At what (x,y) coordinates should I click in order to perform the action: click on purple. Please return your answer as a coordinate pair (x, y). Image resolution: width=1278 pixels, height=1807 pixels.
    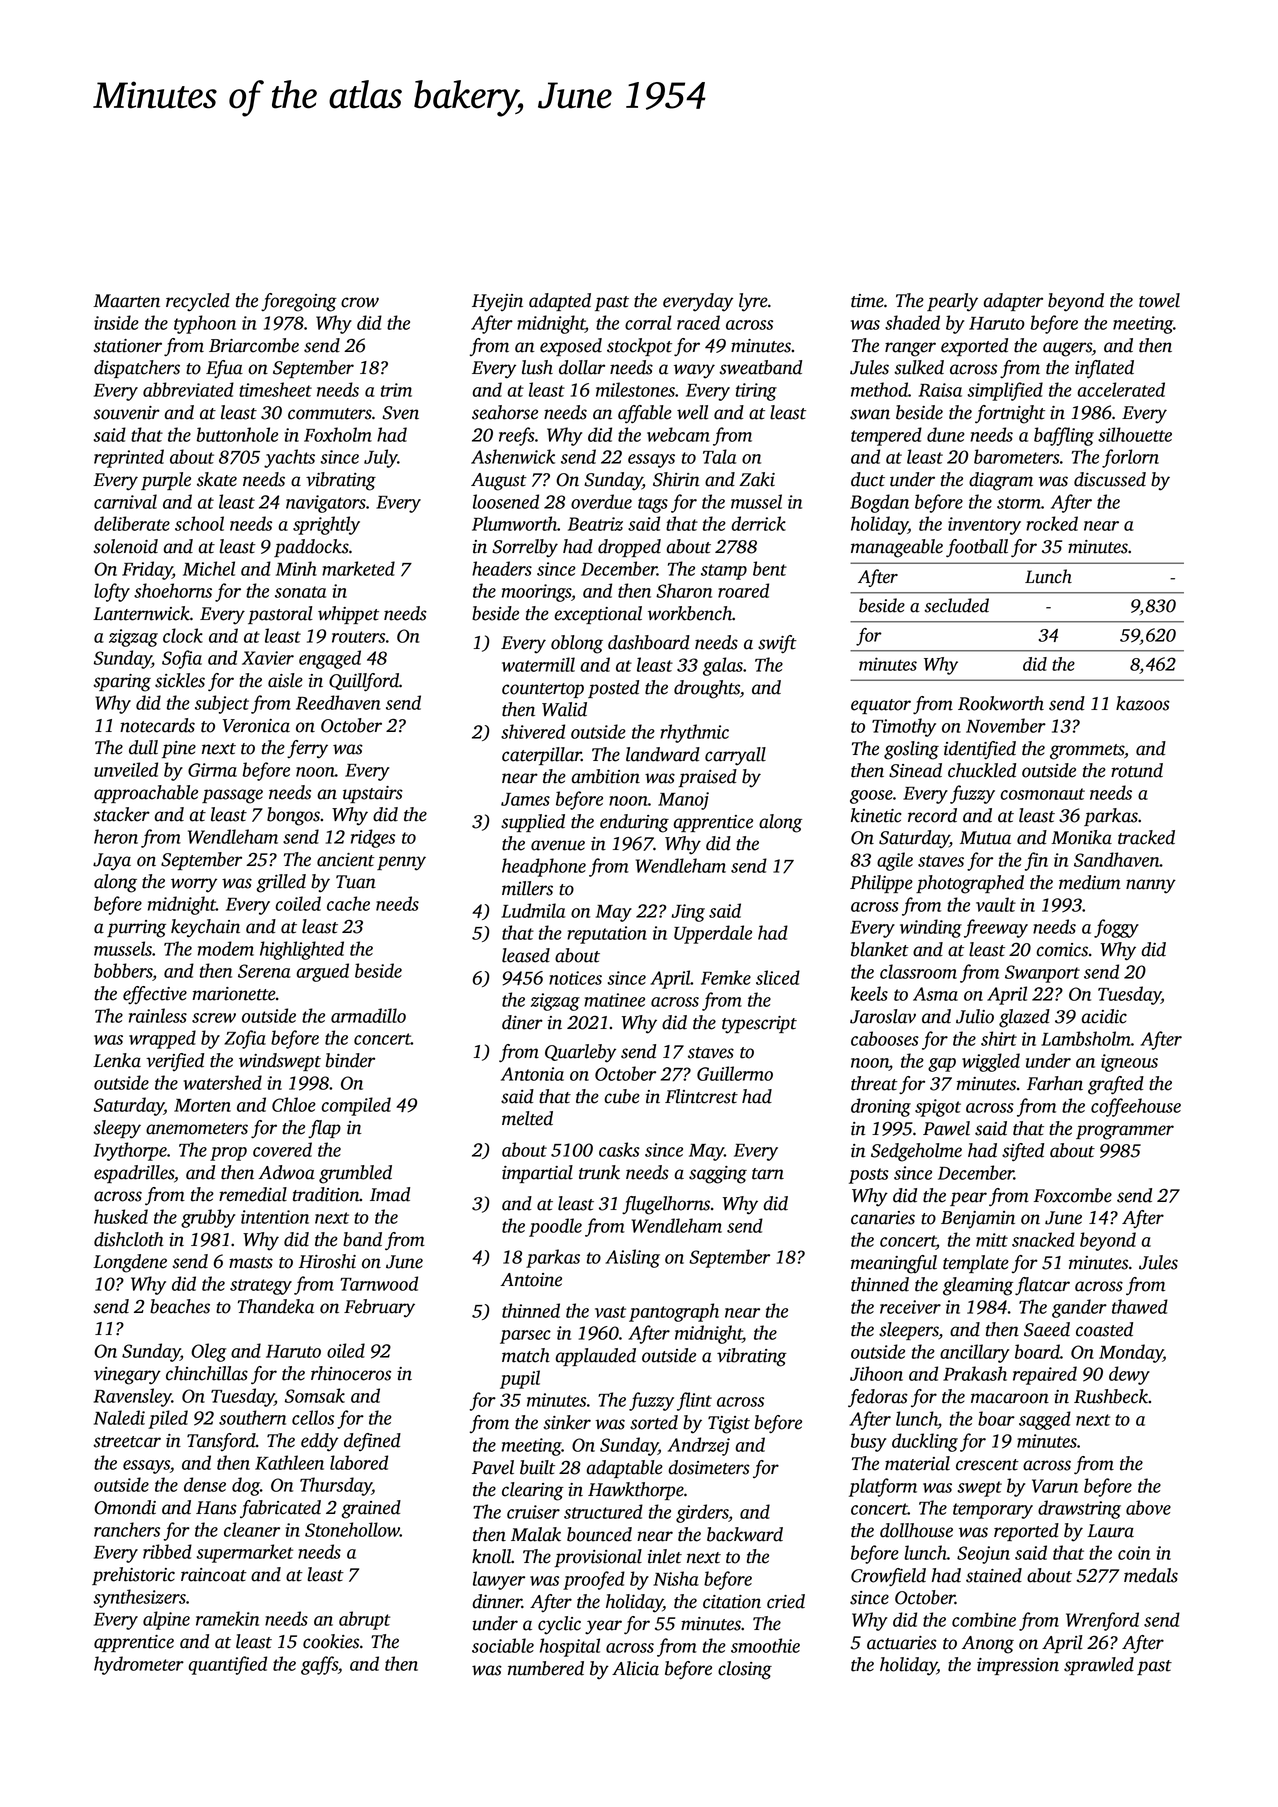
    Looking at the image, I should click on (166, 481).
